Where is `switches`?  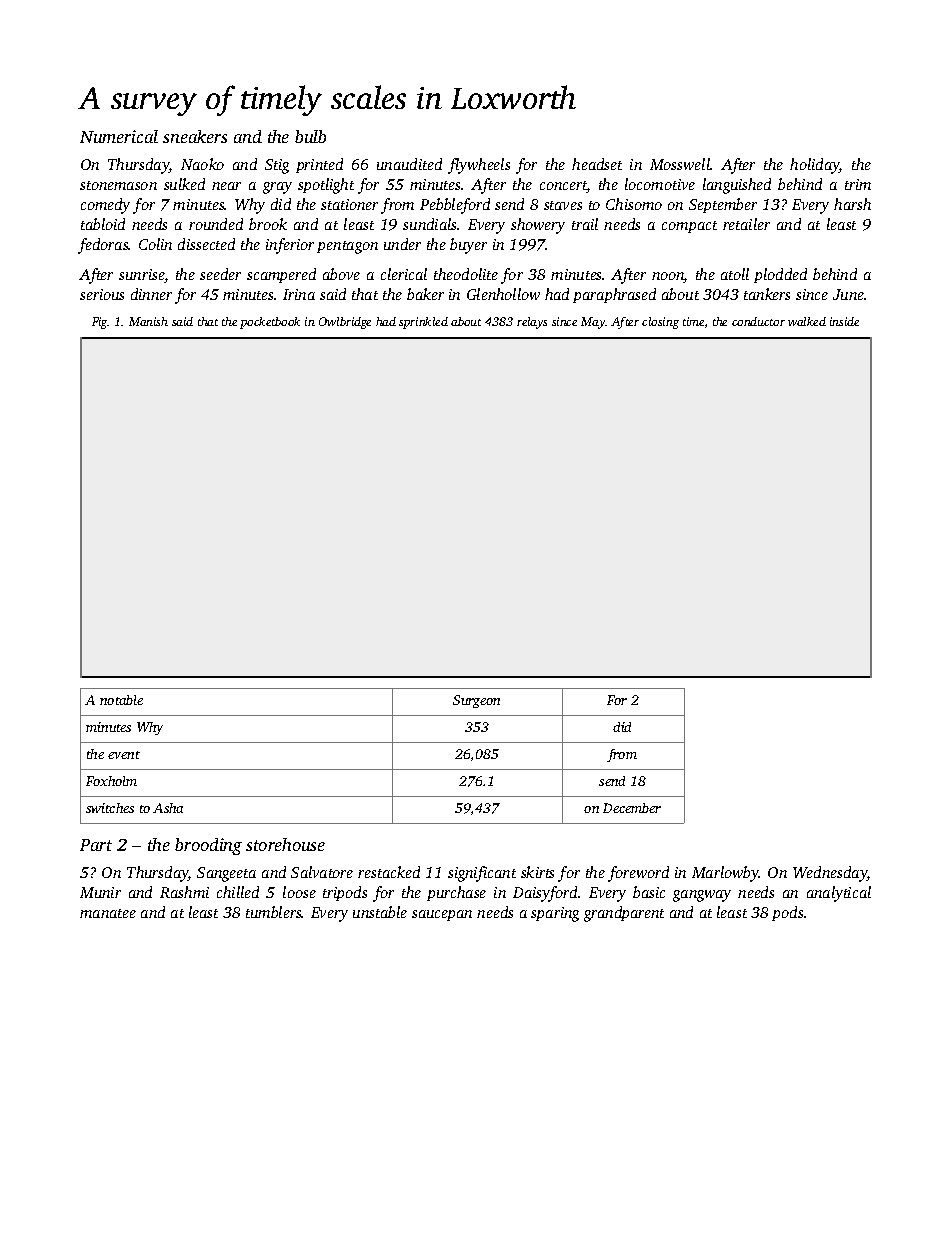
switches is located at coordinates (110, 808).
